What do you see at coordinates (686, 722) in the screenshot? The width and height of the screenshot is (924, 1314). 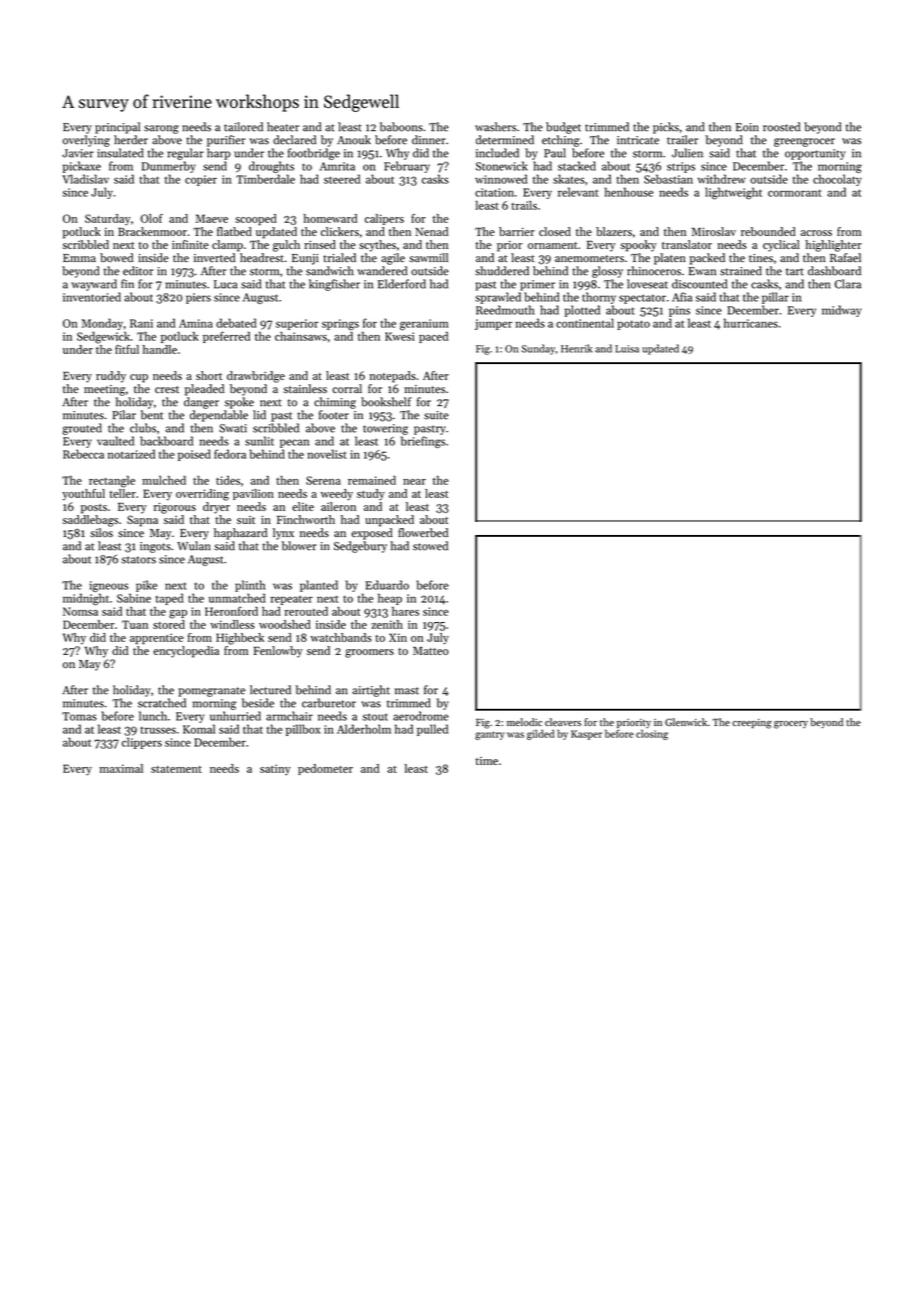 I see `Glenwick` at bounding box center [686, 722].
